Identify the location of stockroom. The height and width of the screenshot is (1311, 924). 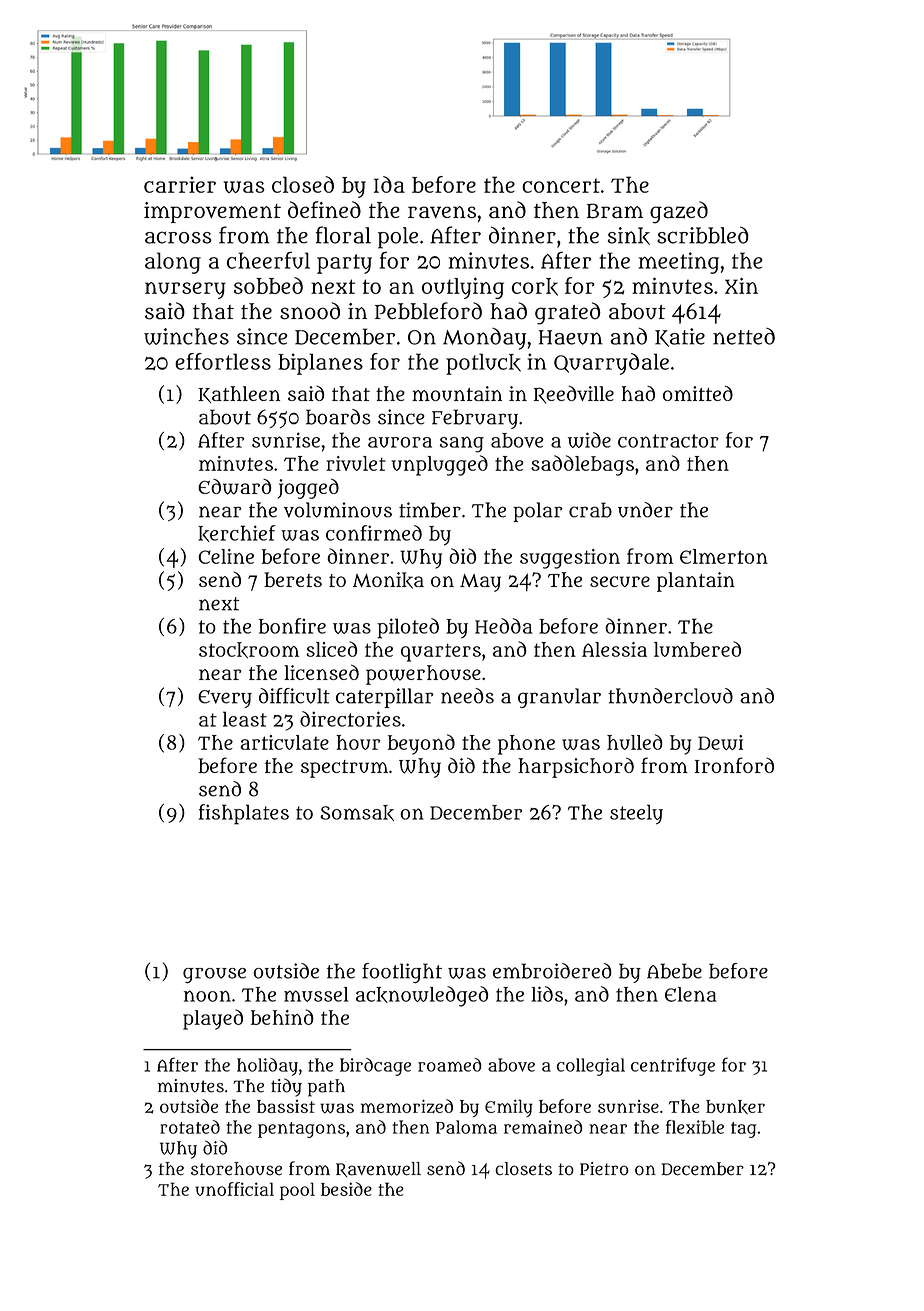
(249, 650).
